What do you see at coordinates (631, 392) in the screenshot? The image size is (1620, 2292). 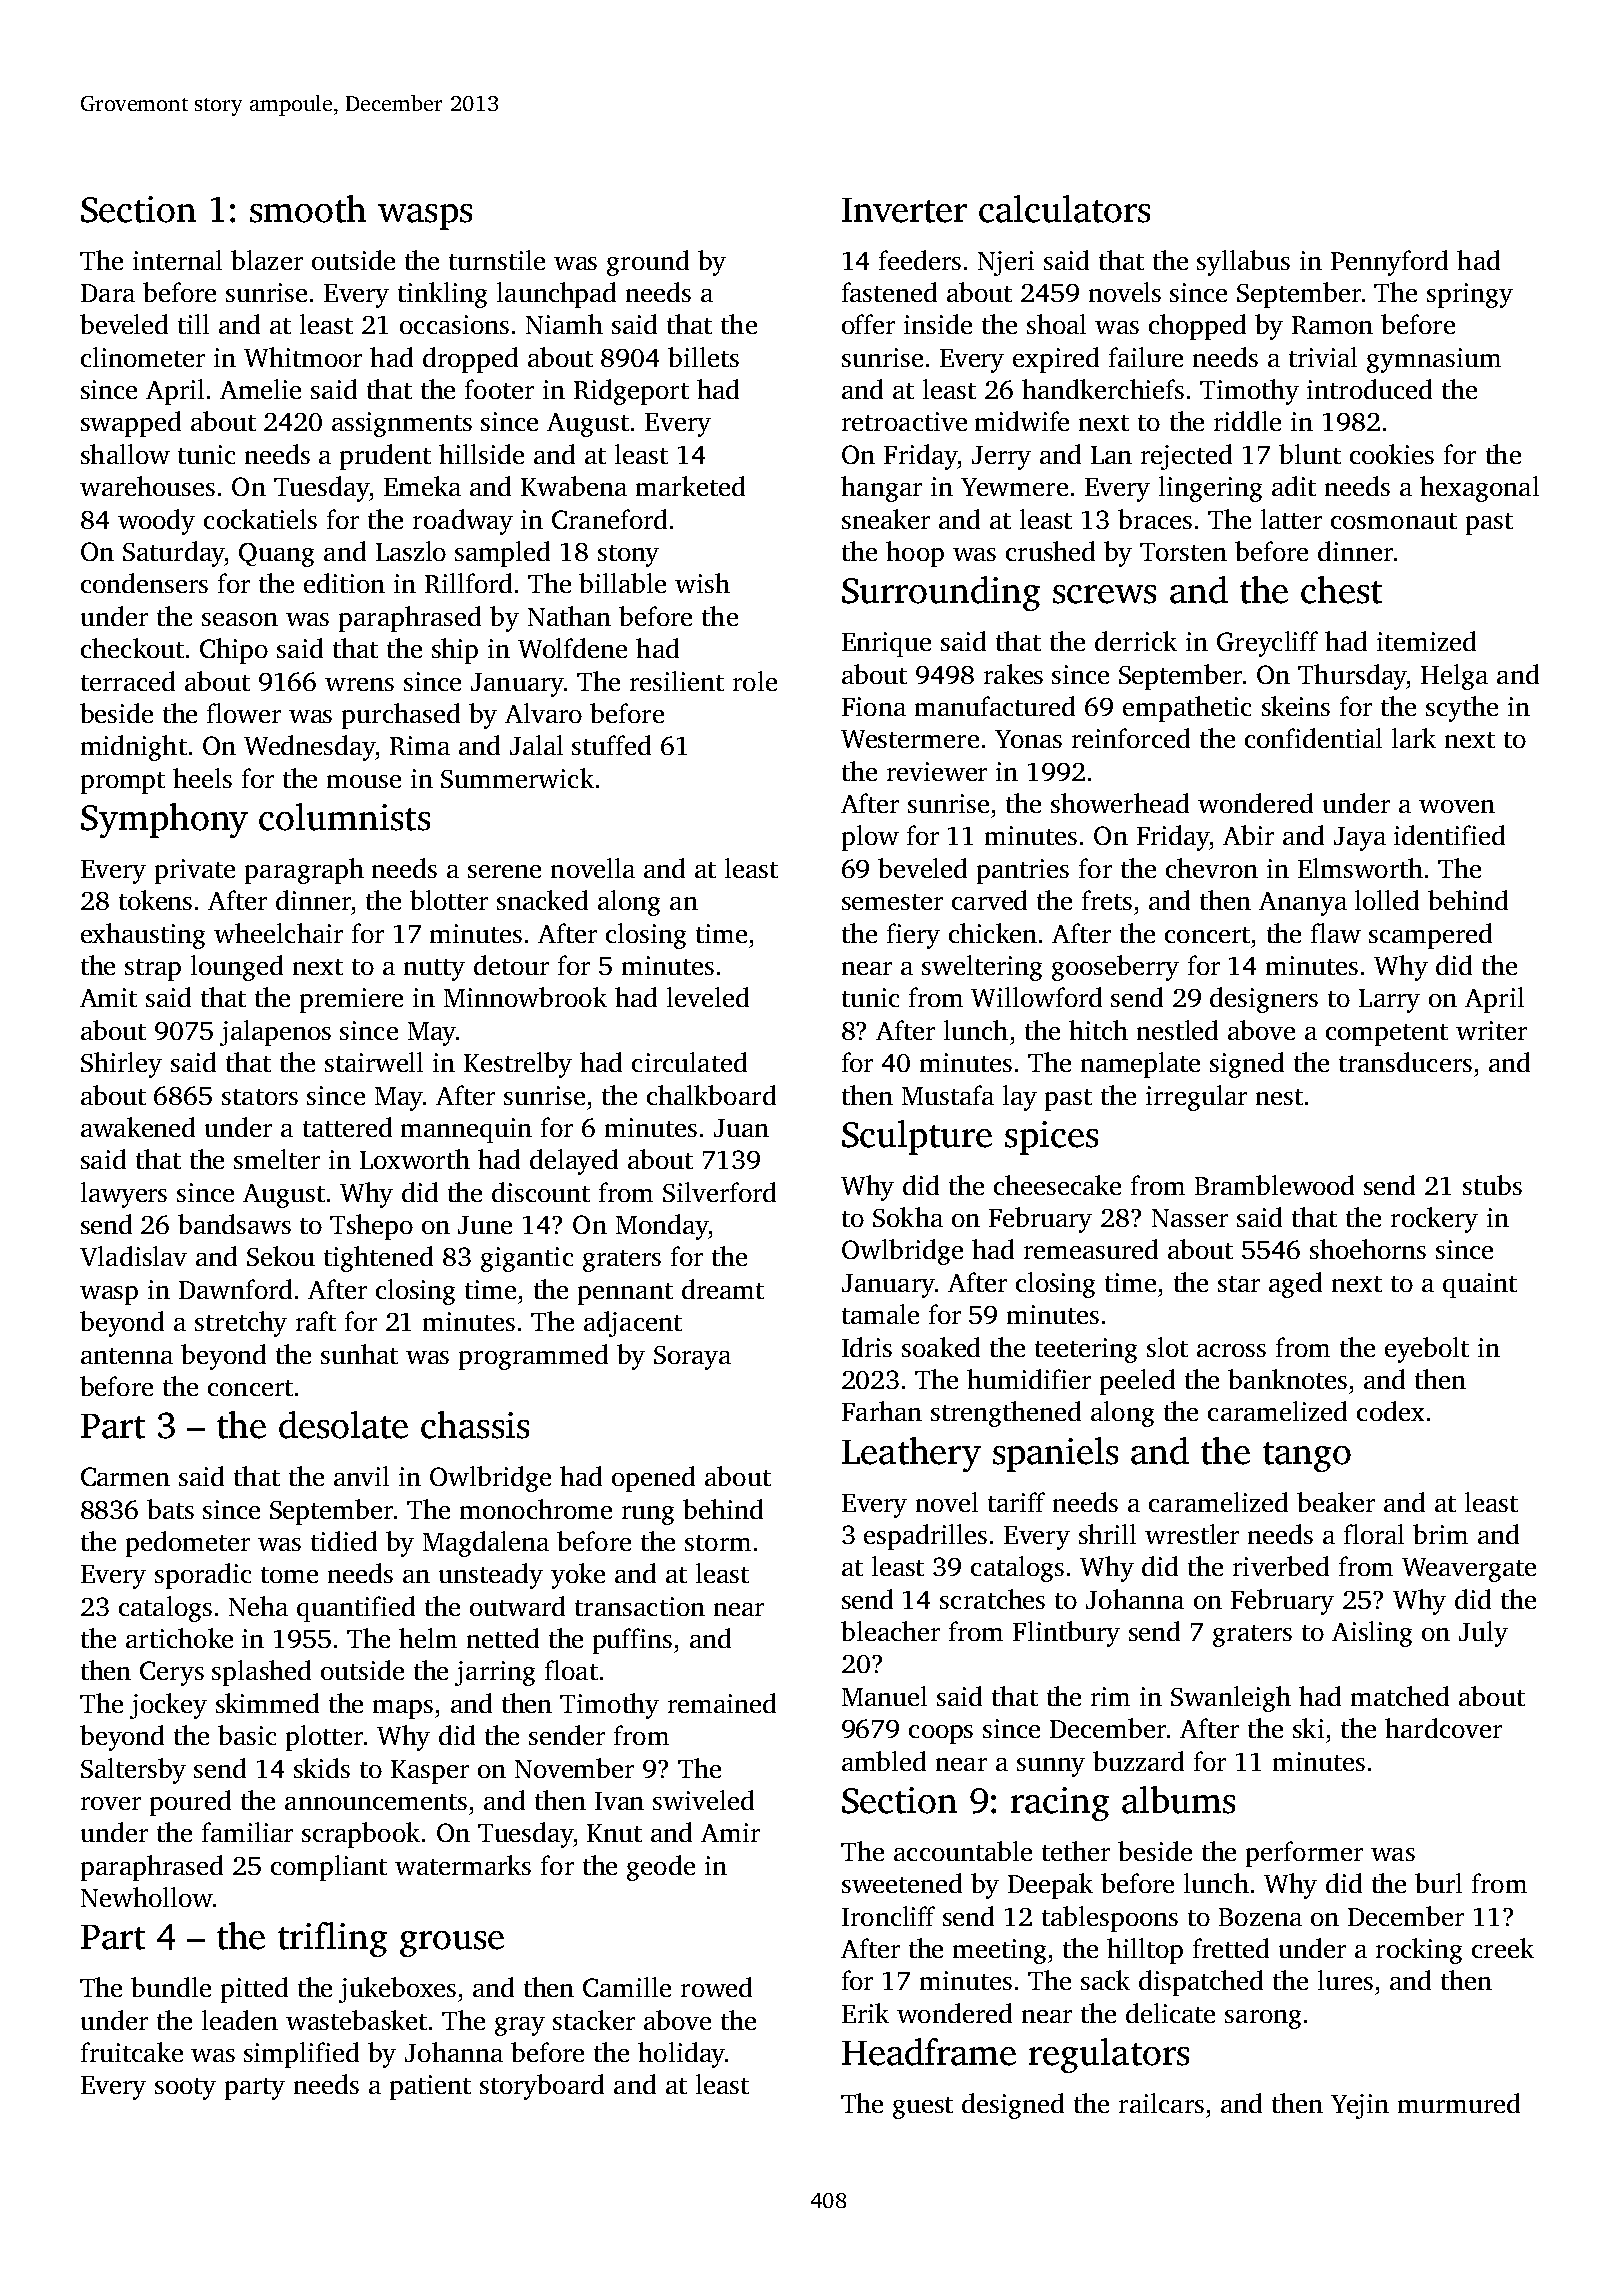 I see `Ridgeport` at bounding box center [631, 392].
